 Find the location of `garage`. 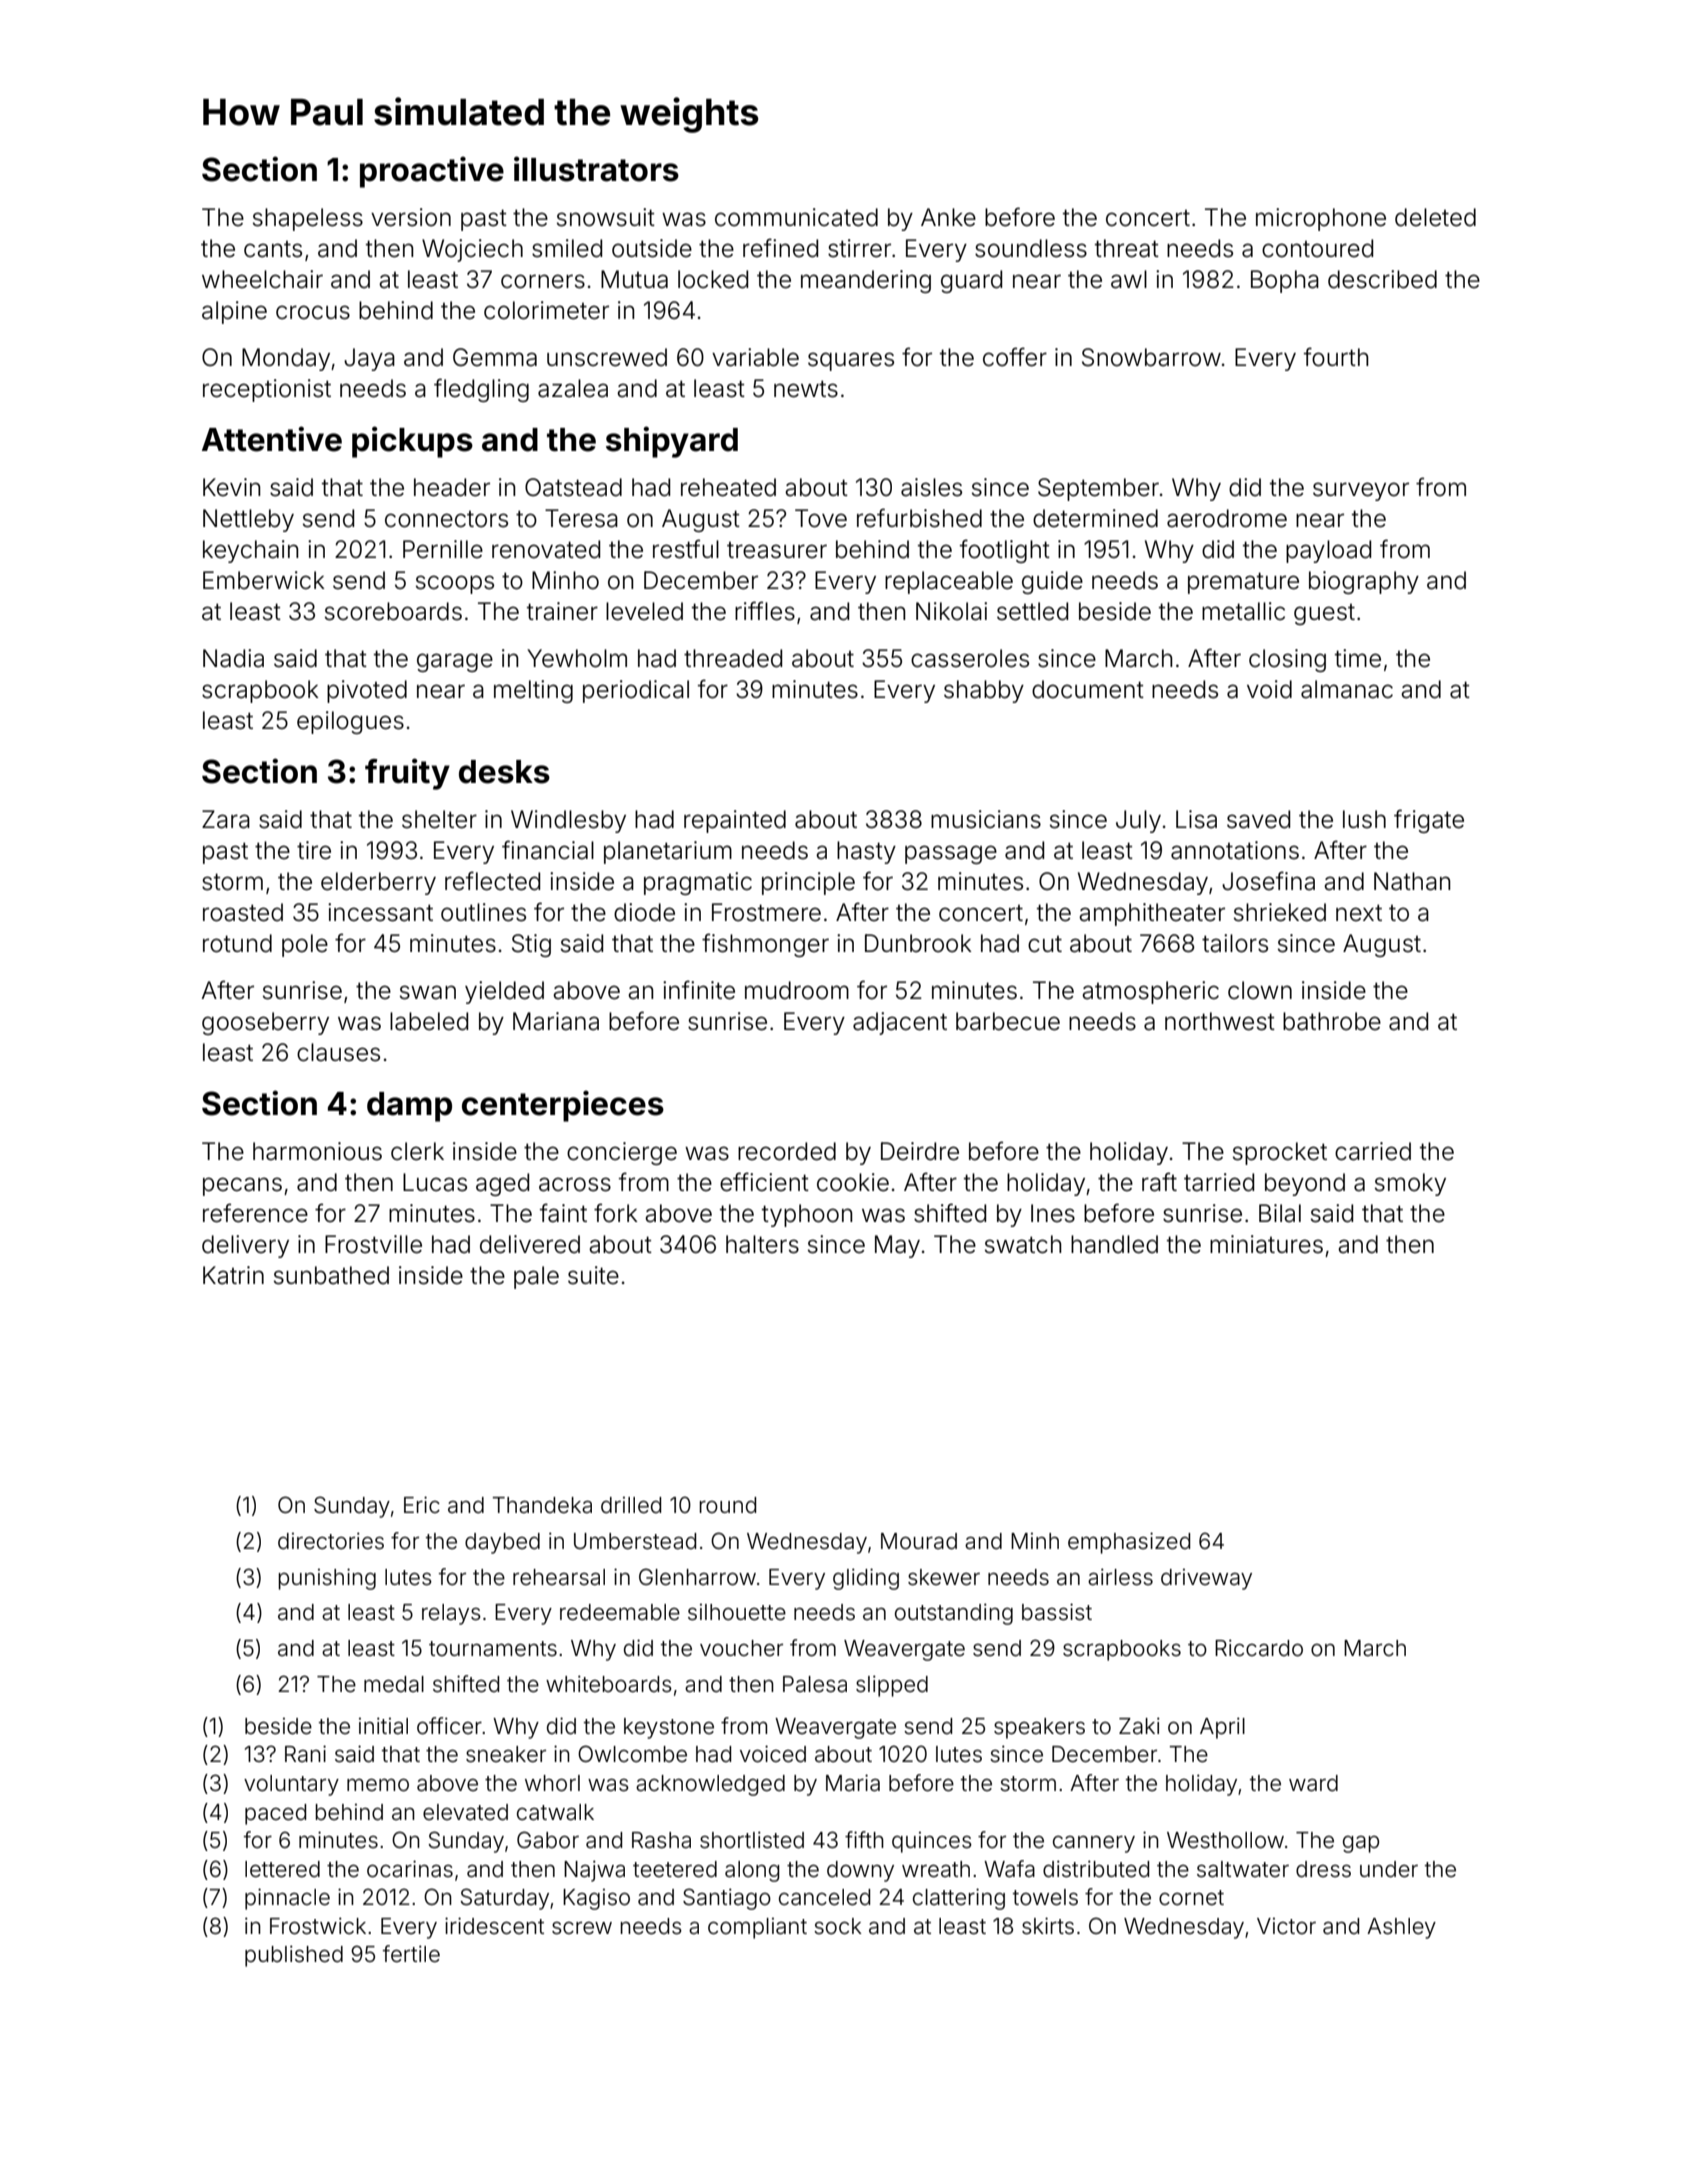

garage is located at coordinates (455, 662).
